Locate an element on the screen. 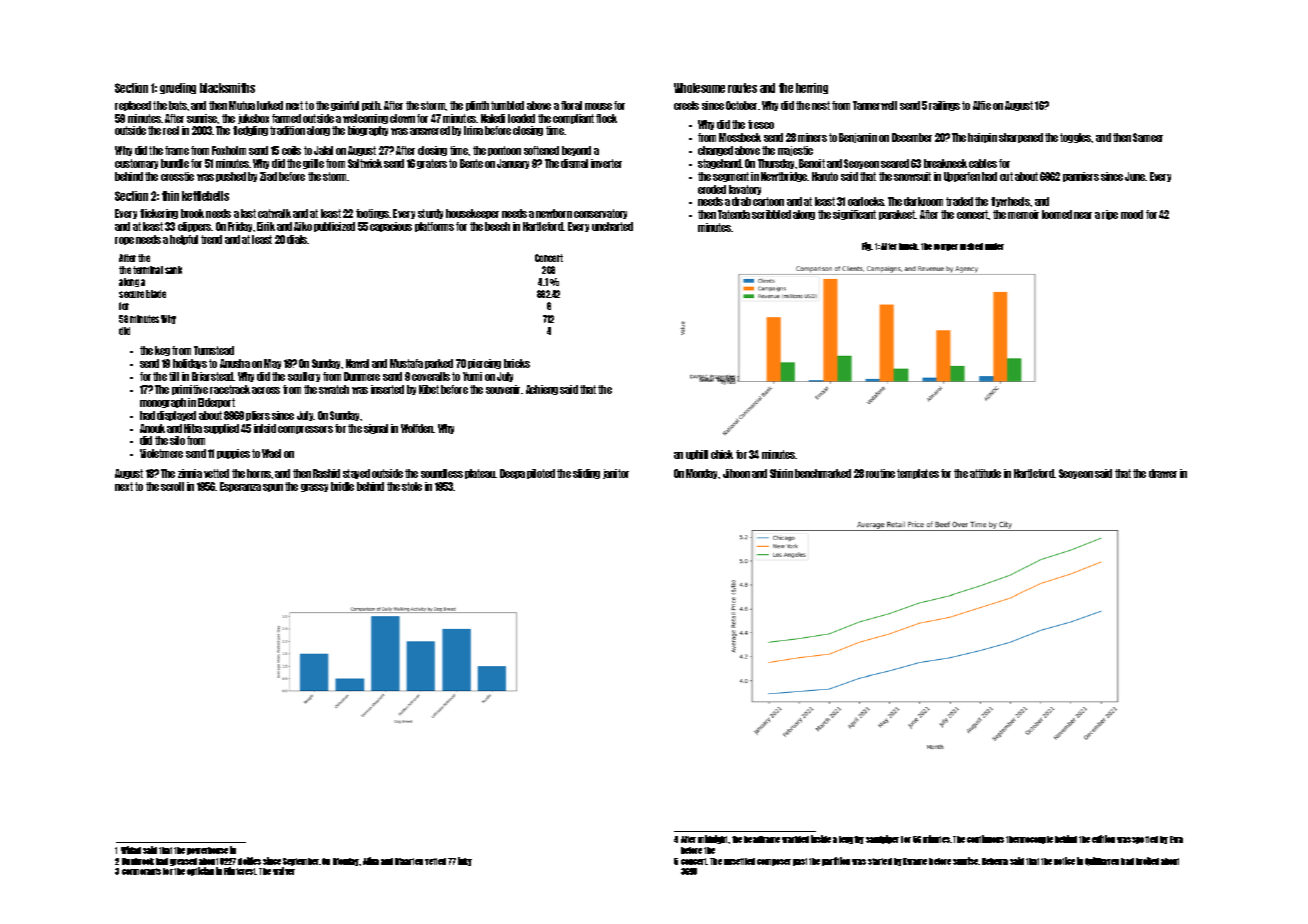 This screenshot has width=1308, height=924. floral is located at coordinates (571, 105).
